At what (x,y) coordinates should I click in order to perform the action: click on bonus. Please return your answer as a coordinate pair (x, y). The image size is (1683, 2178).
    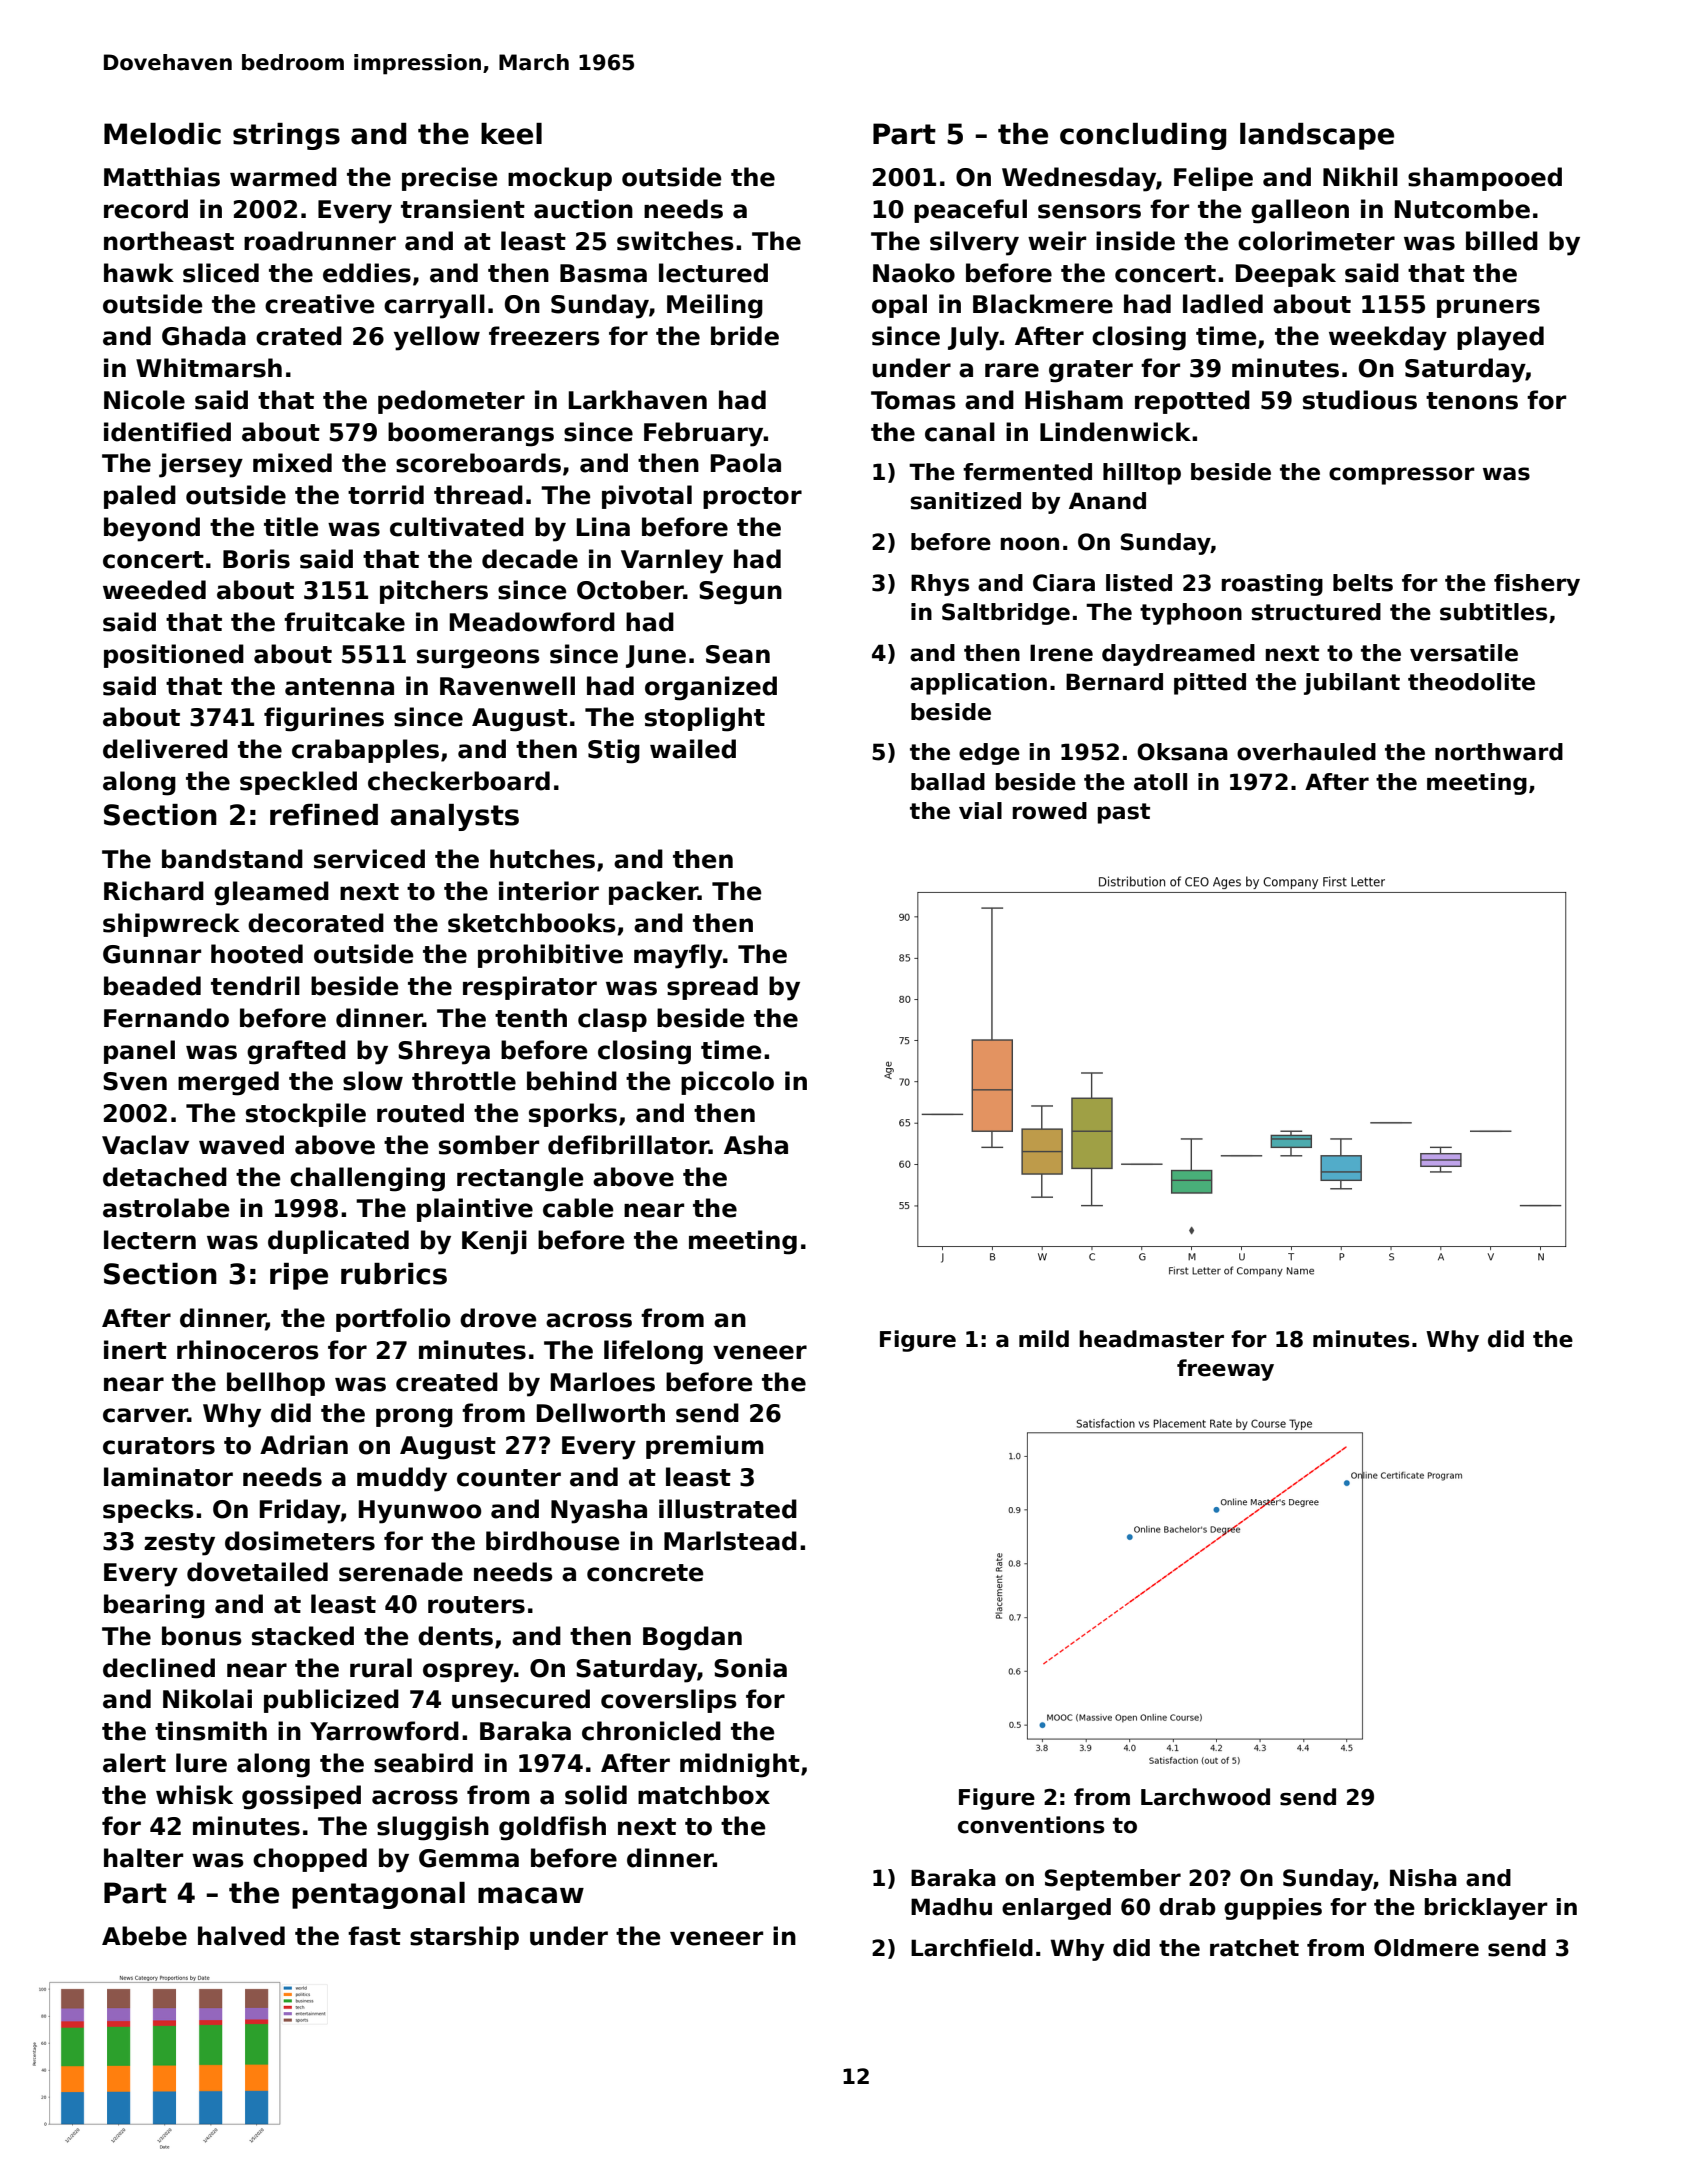
    Looking at the image, I should click on (202, 1636).
